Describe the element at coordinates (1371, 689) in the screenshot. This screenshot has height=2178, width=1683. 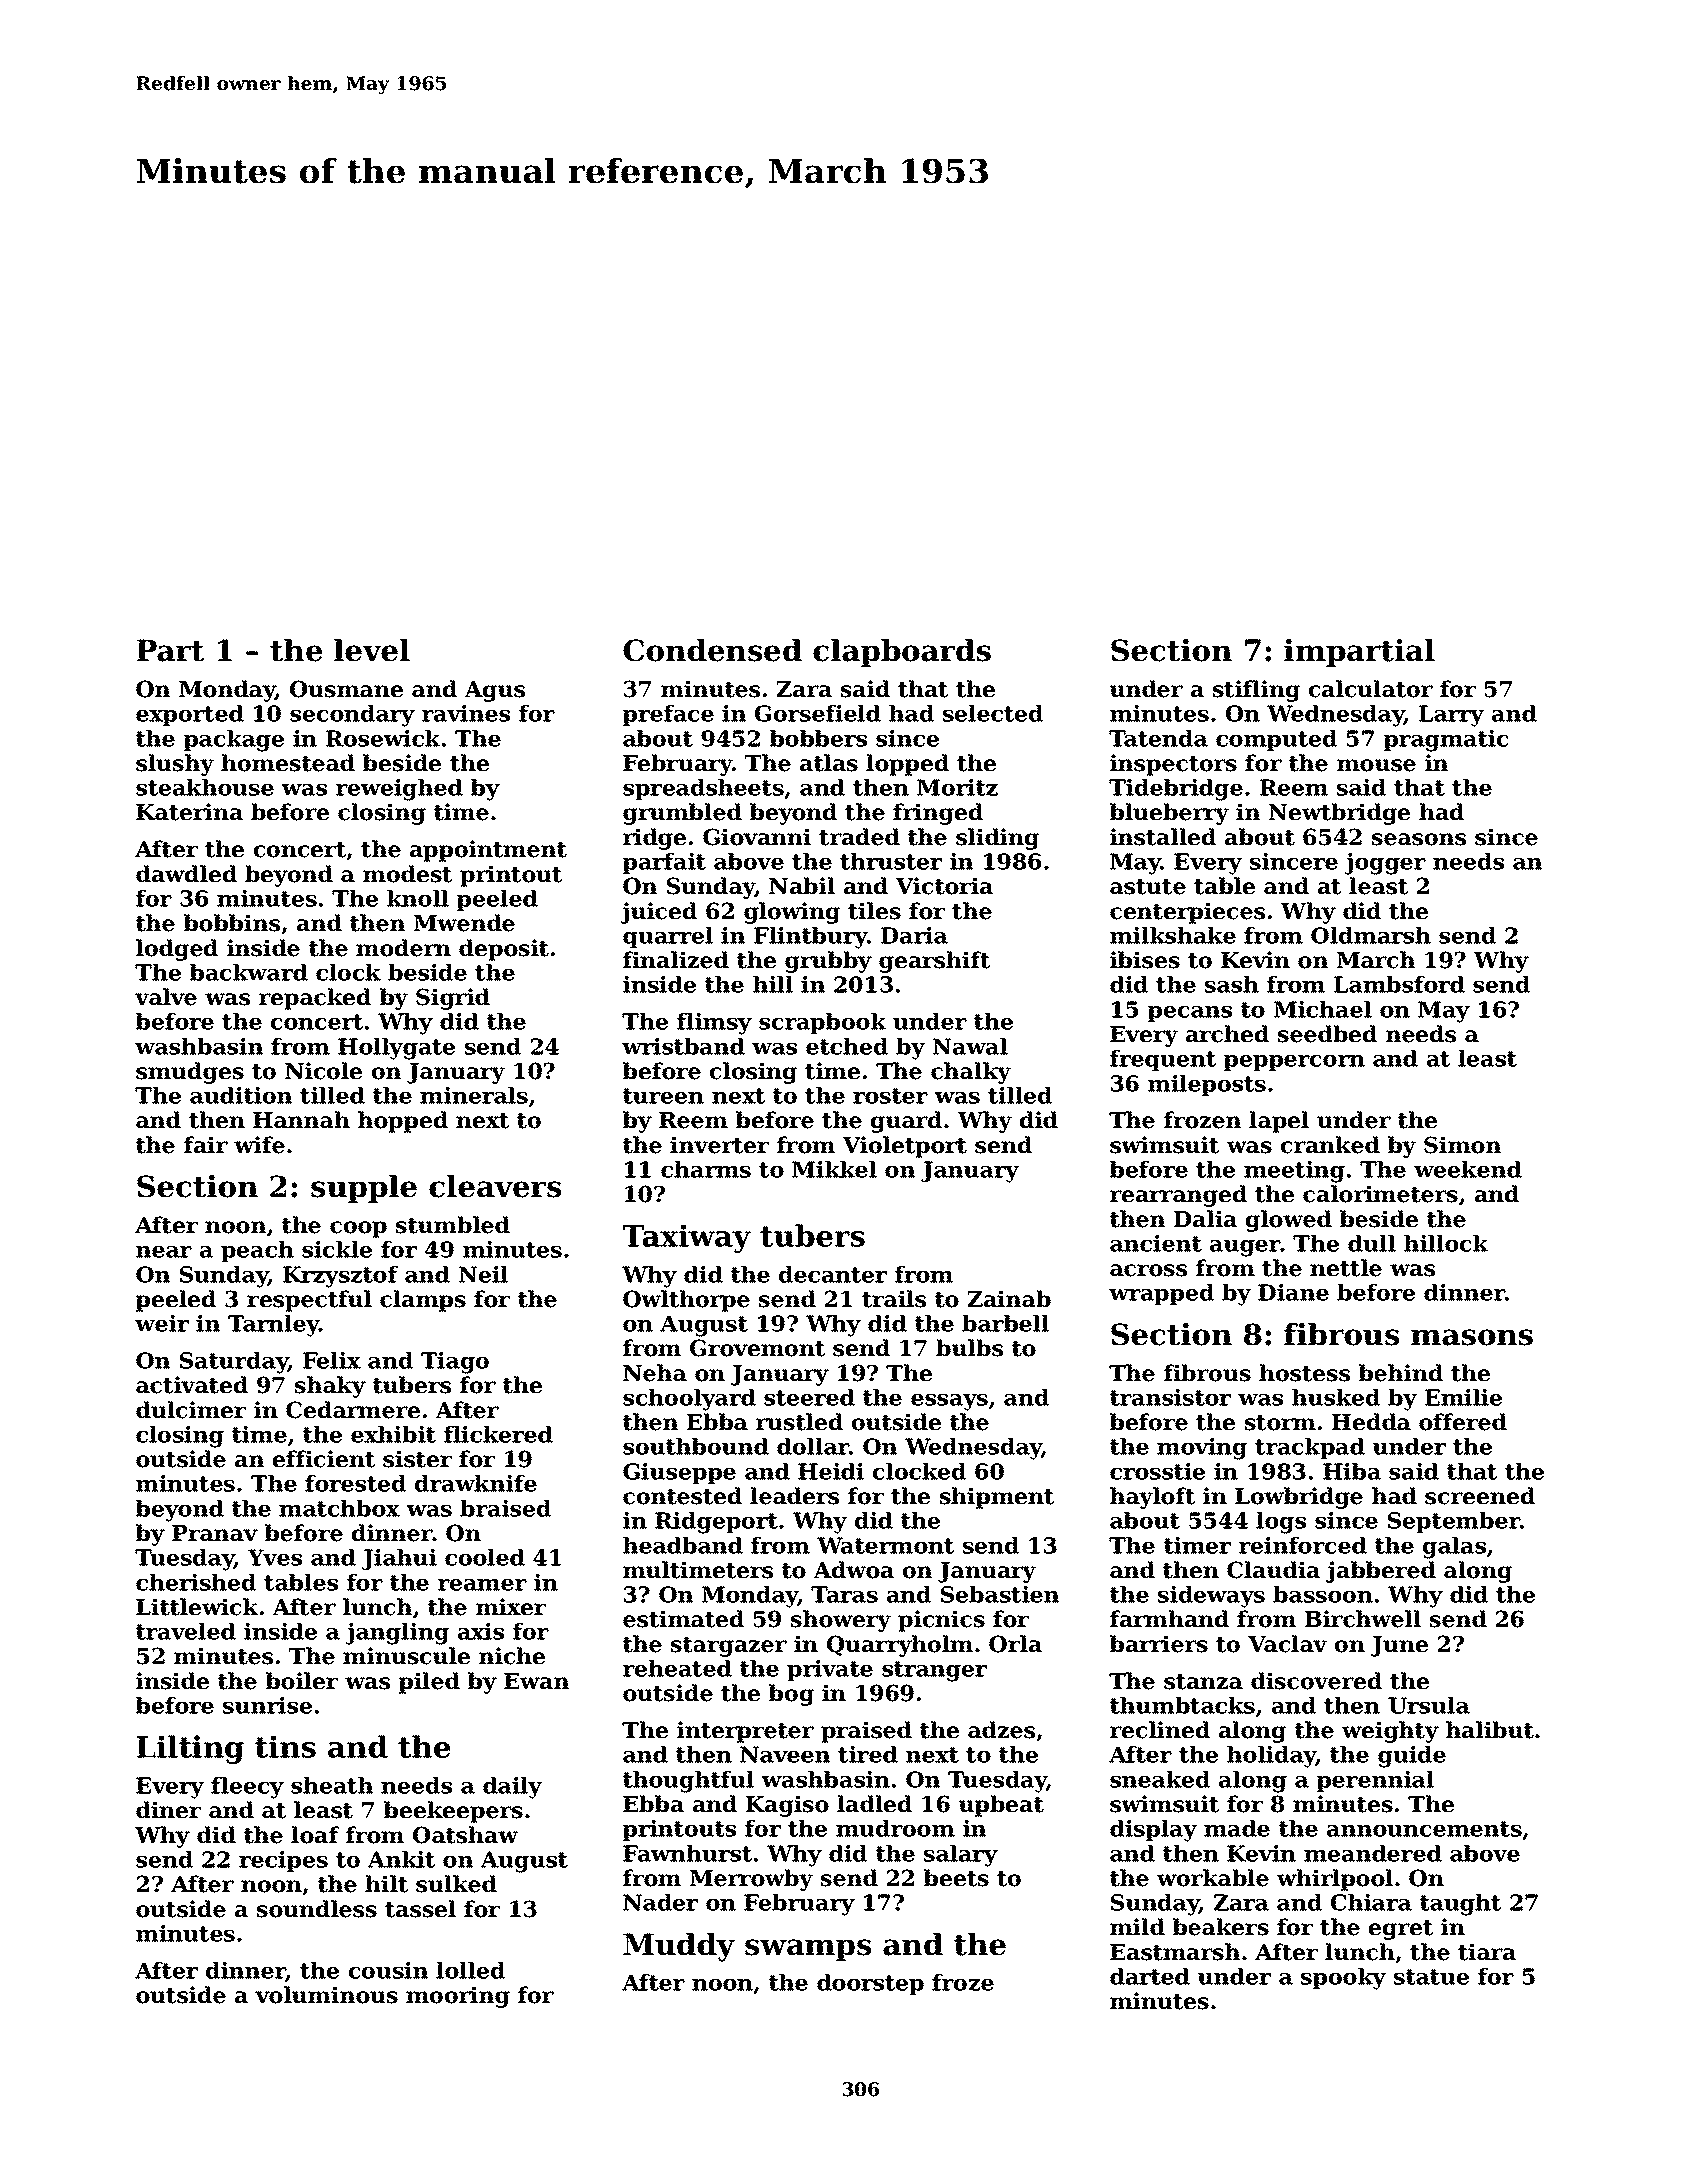
I see `calculator` at that location.
